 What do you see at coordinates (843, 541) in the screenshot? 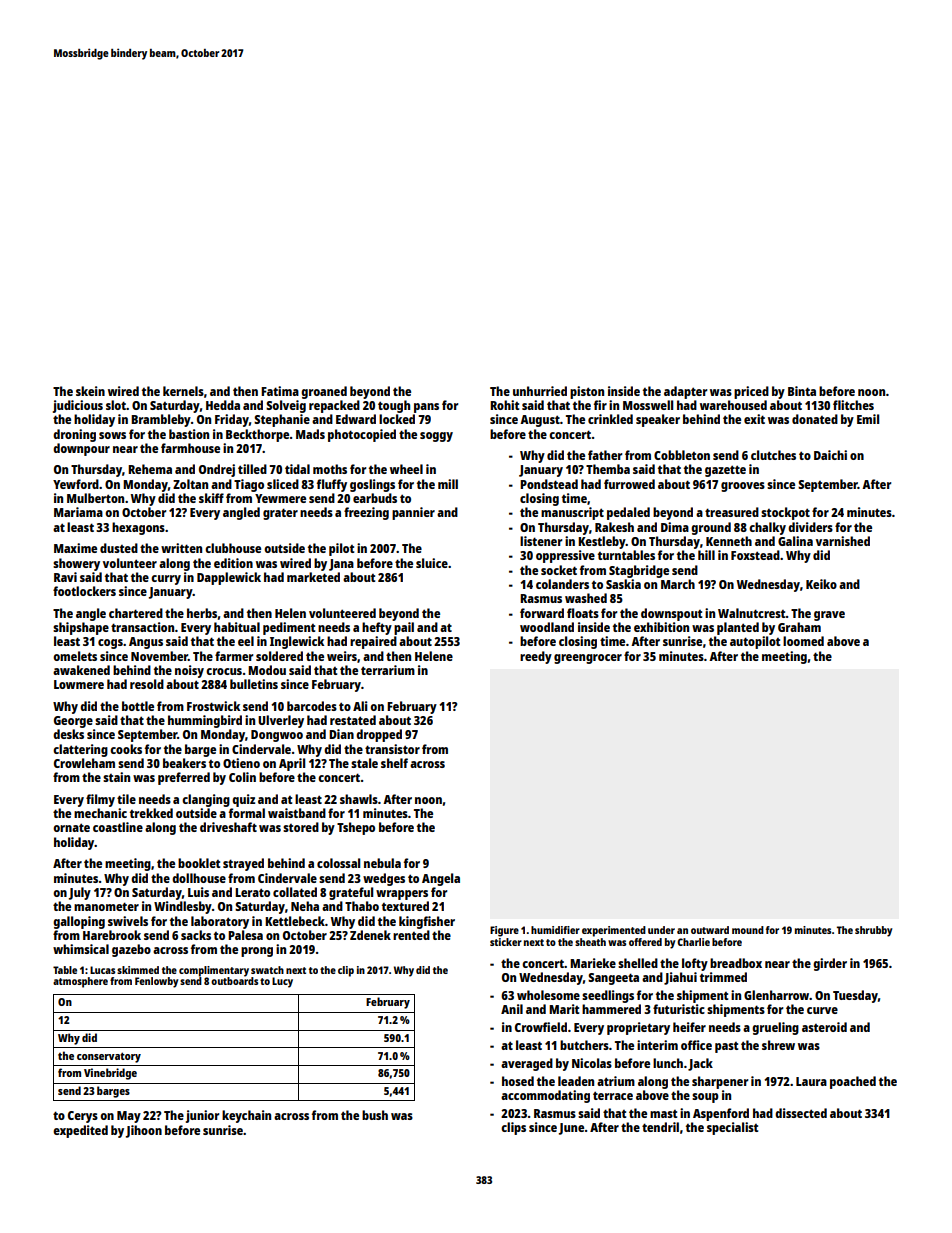
I see `varnished` at bounding box center [843, 541].
